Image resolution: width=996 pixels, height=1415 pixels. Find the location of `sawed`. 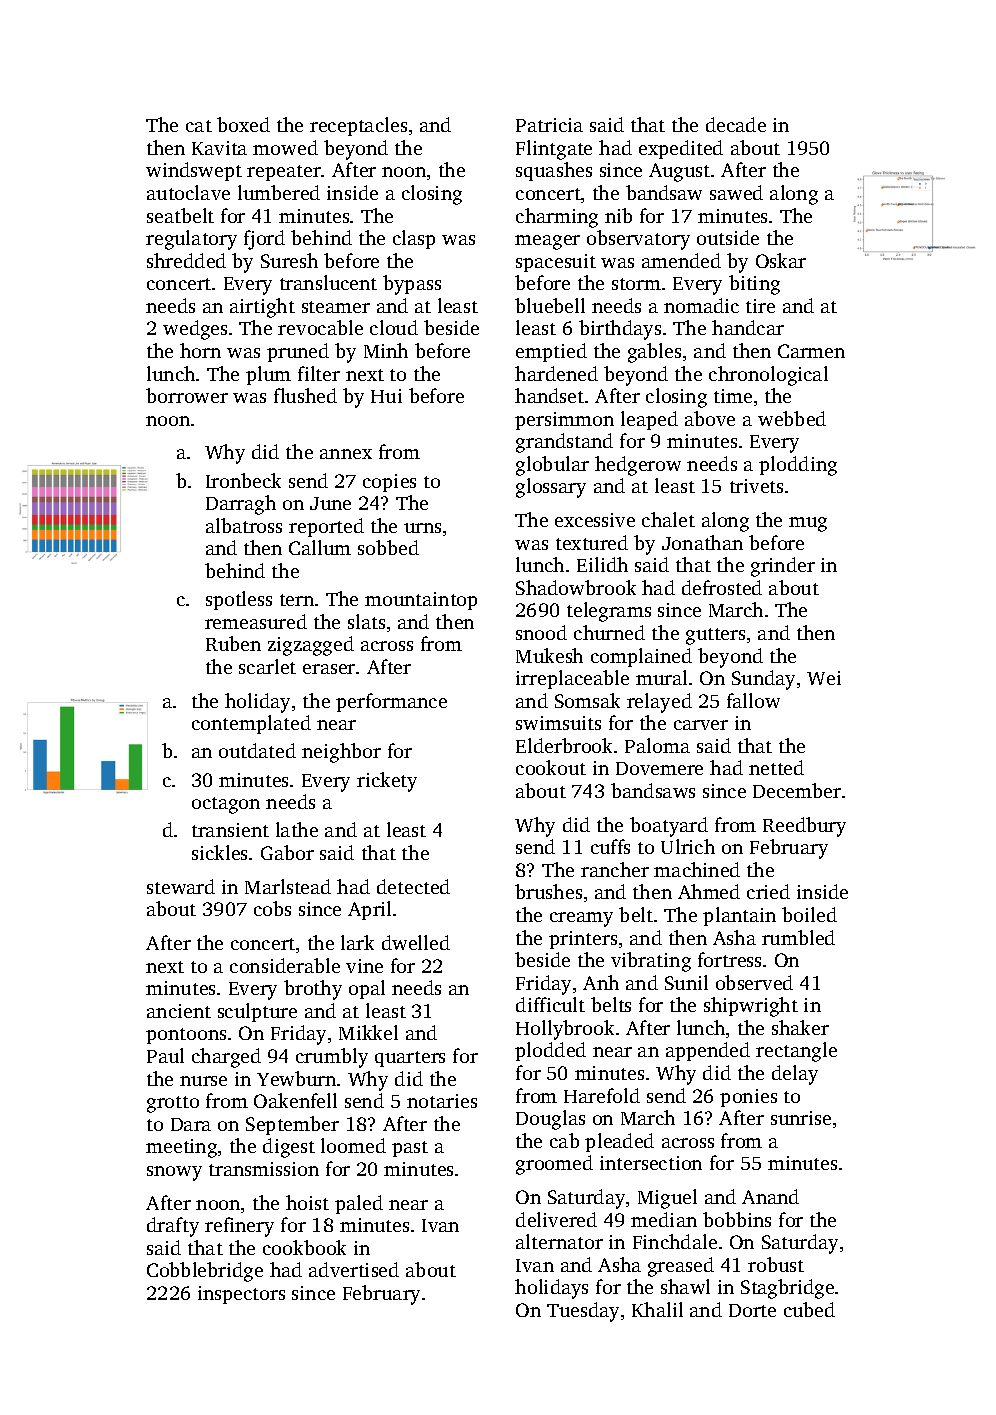

sawed is located at coordinates (736, 192).
